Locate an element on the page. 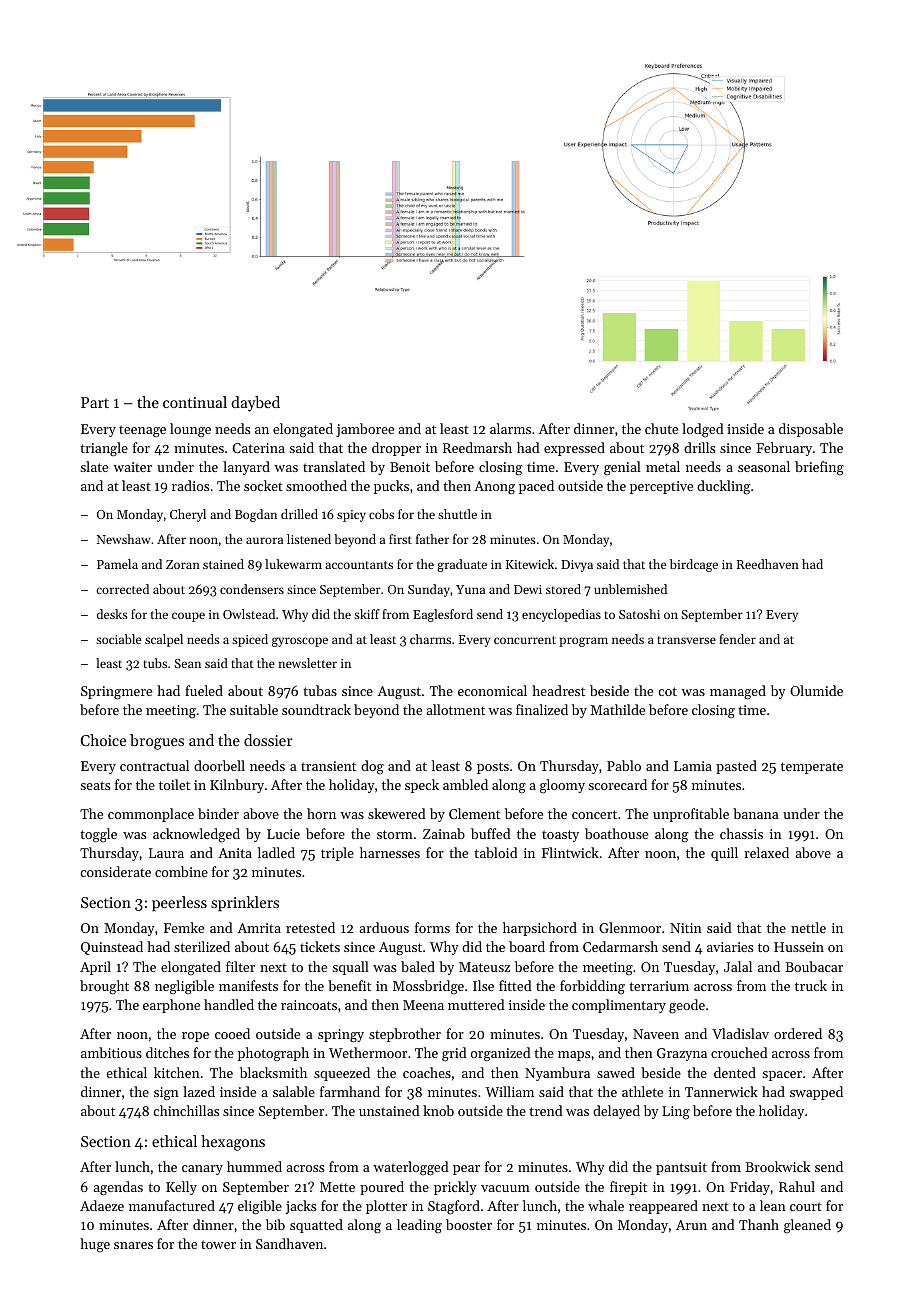 The image size is (924, 1308). Benoit is located at coordinates (410, 467).
